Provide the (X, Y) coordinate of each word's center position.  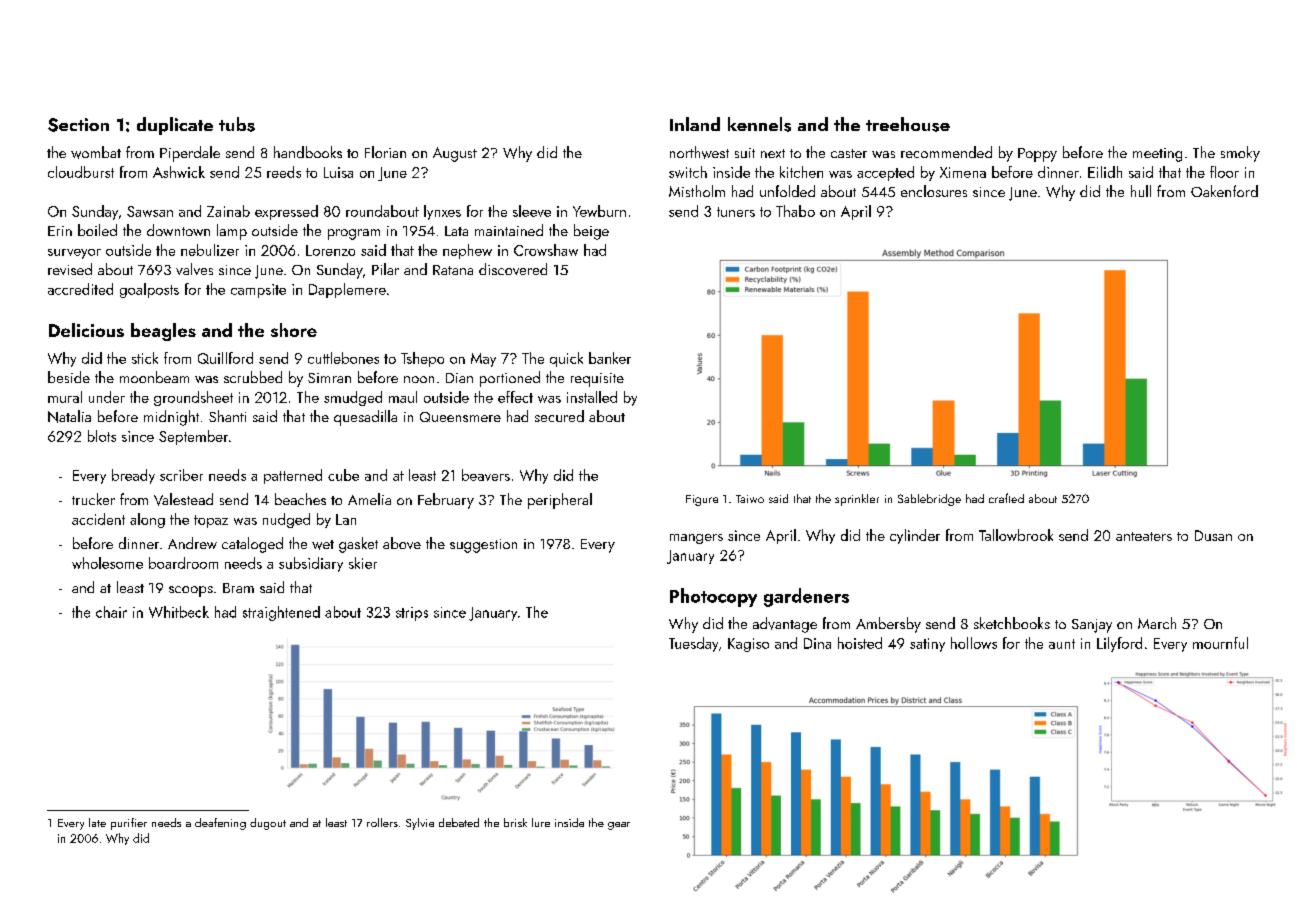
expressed (286, 212)
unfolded (787, 191)
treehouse (908, 124)
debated (459, 822)
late (97, 822)
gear (619, 826)
